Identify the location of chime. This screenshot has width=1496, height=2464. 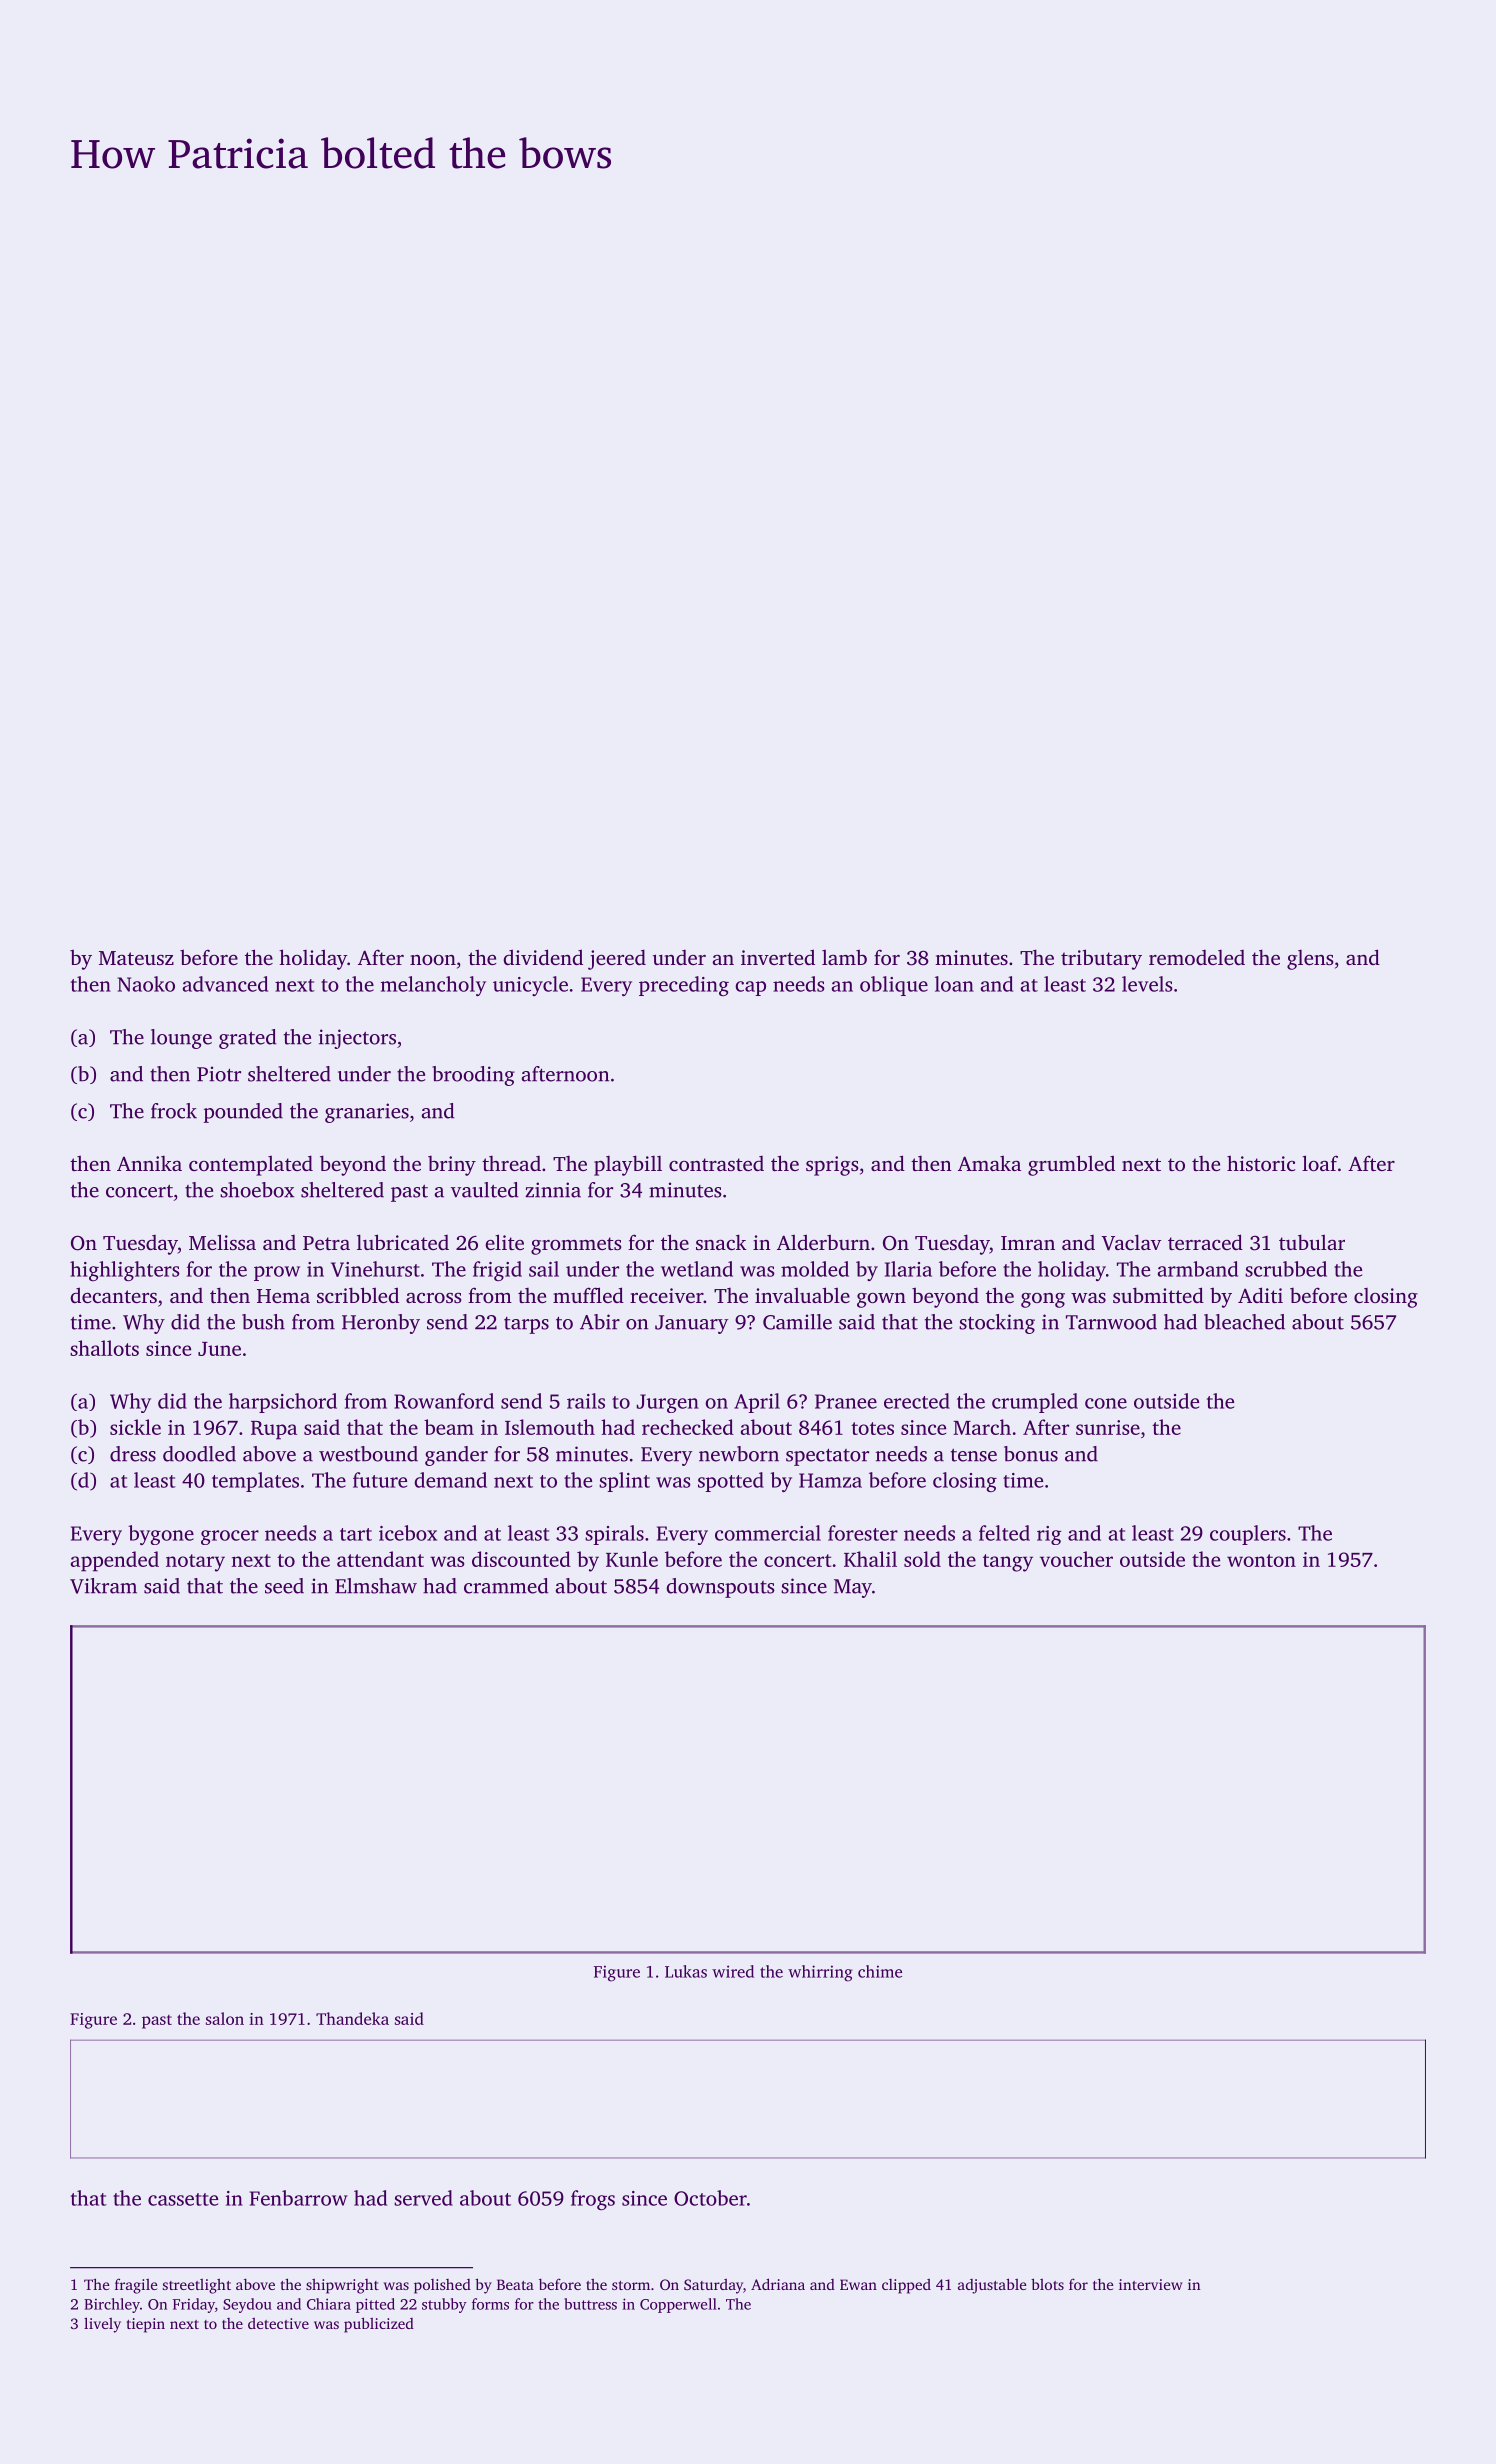
(880, 1971).
